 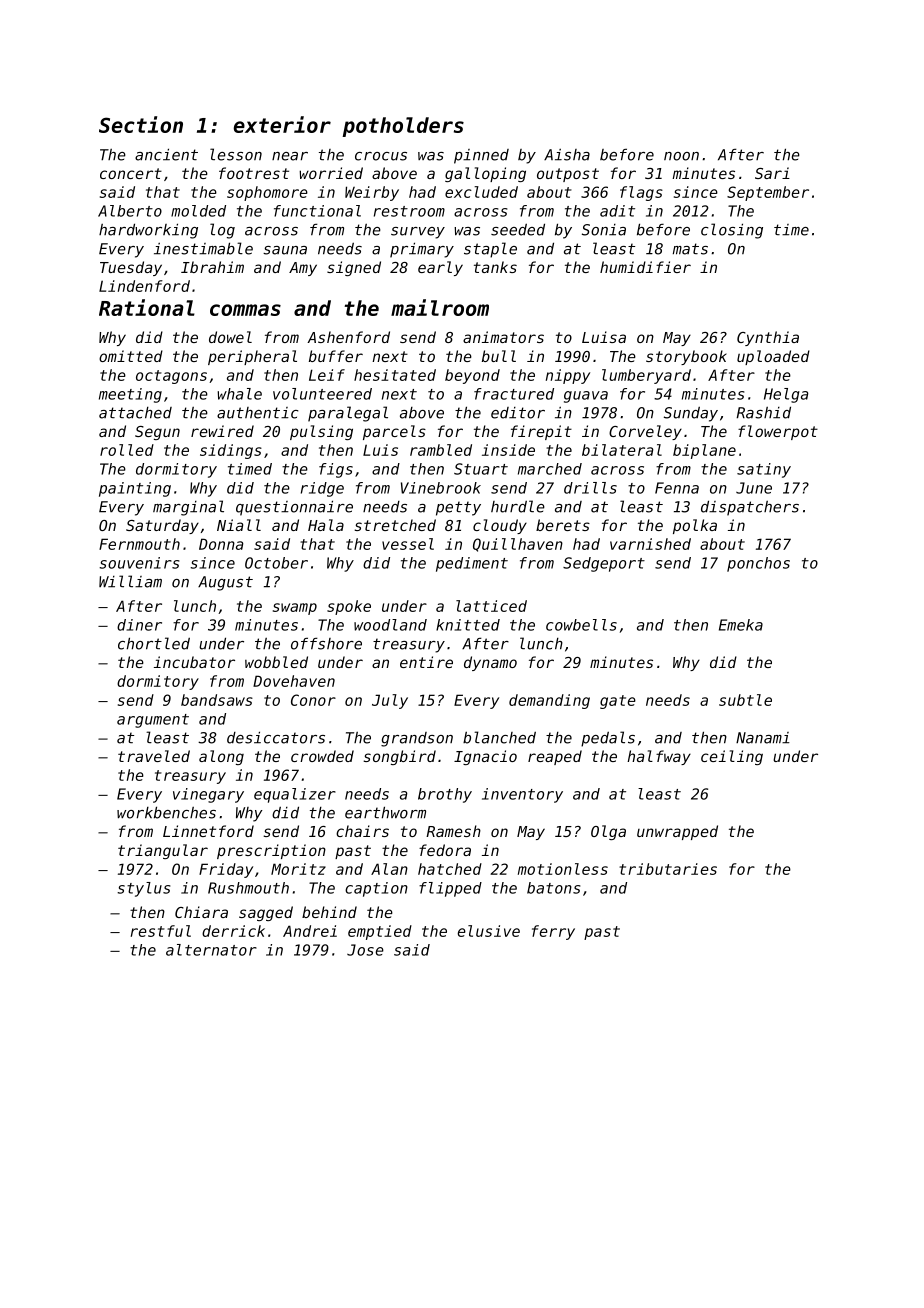 I want to click on tributaries, so click(x=668, y=869).
